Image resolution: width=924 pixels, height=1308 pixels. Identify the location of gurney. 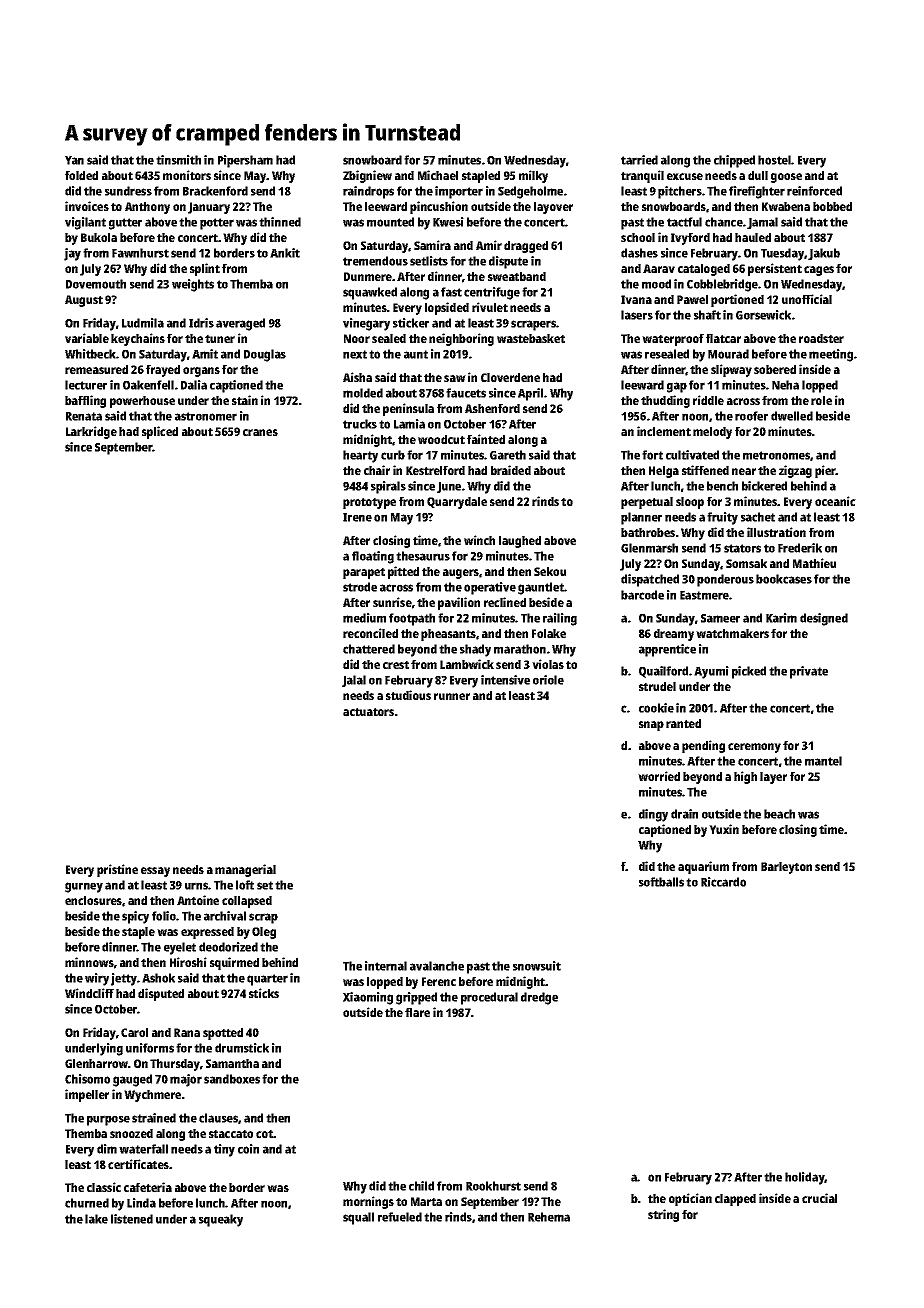
(84, 887).
